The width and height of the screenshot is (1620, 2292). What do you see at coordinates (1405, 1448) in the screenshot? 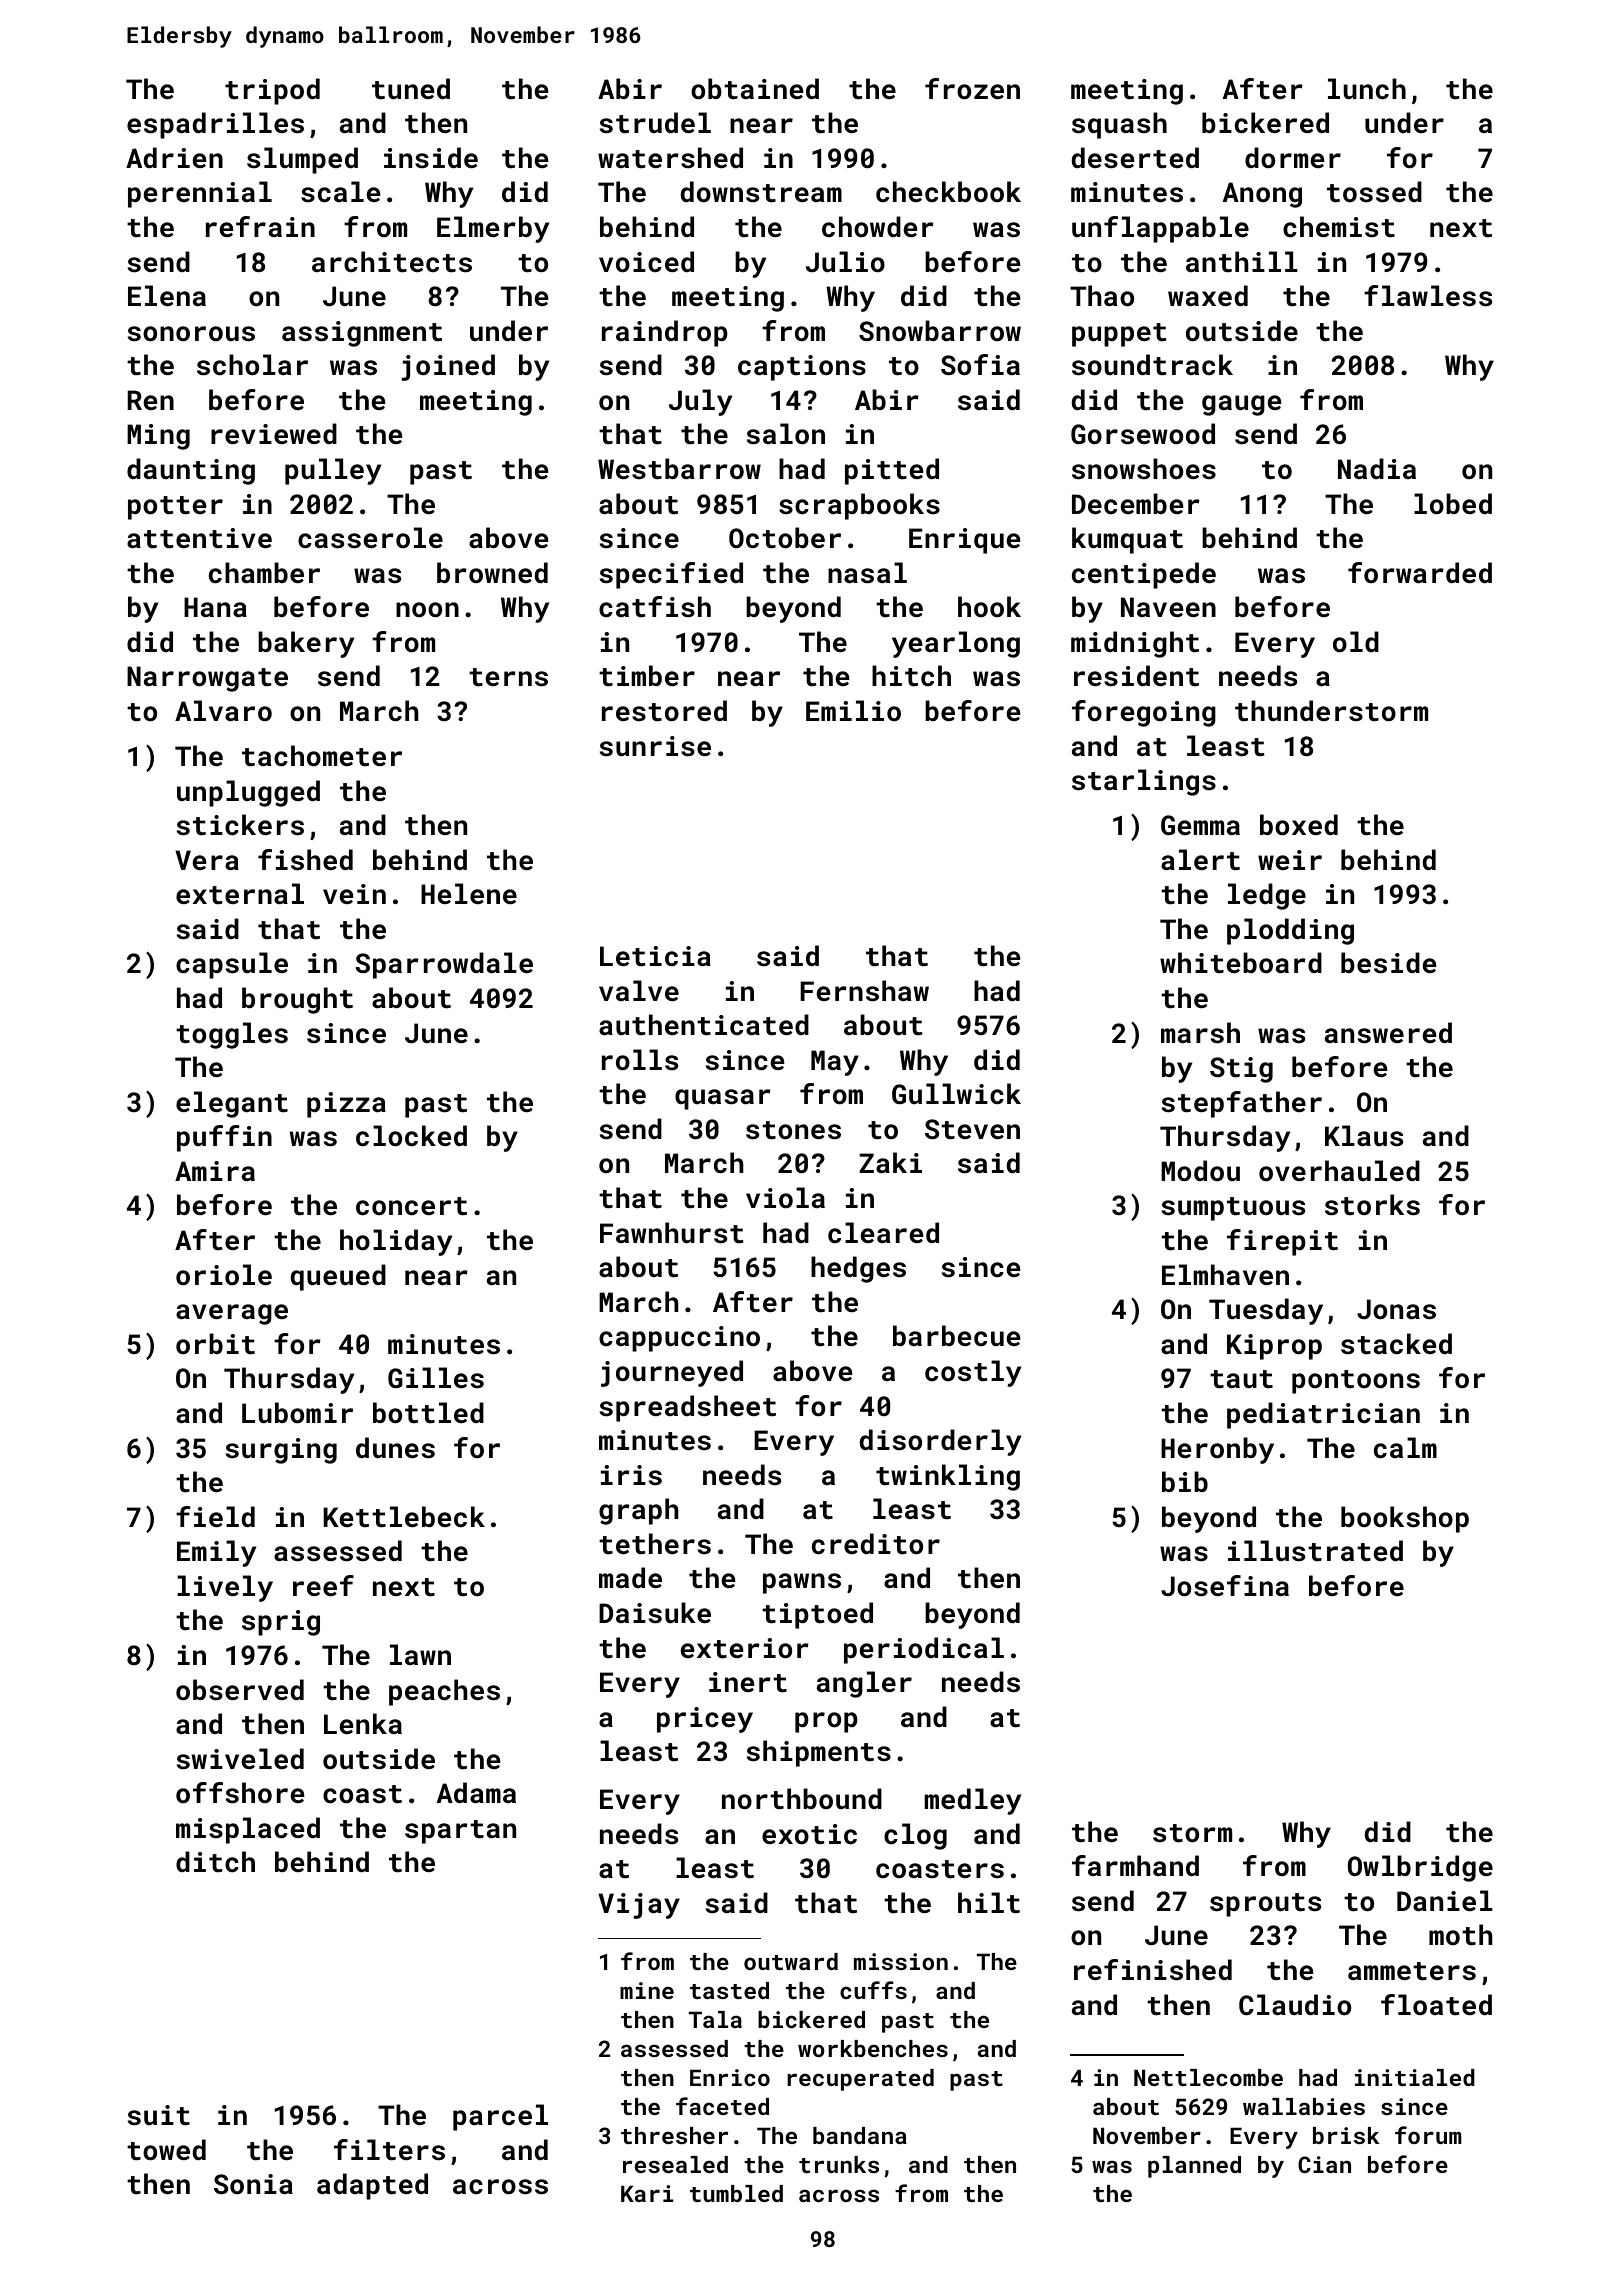
I see `calm` at bounding box center [1405, 1448].
